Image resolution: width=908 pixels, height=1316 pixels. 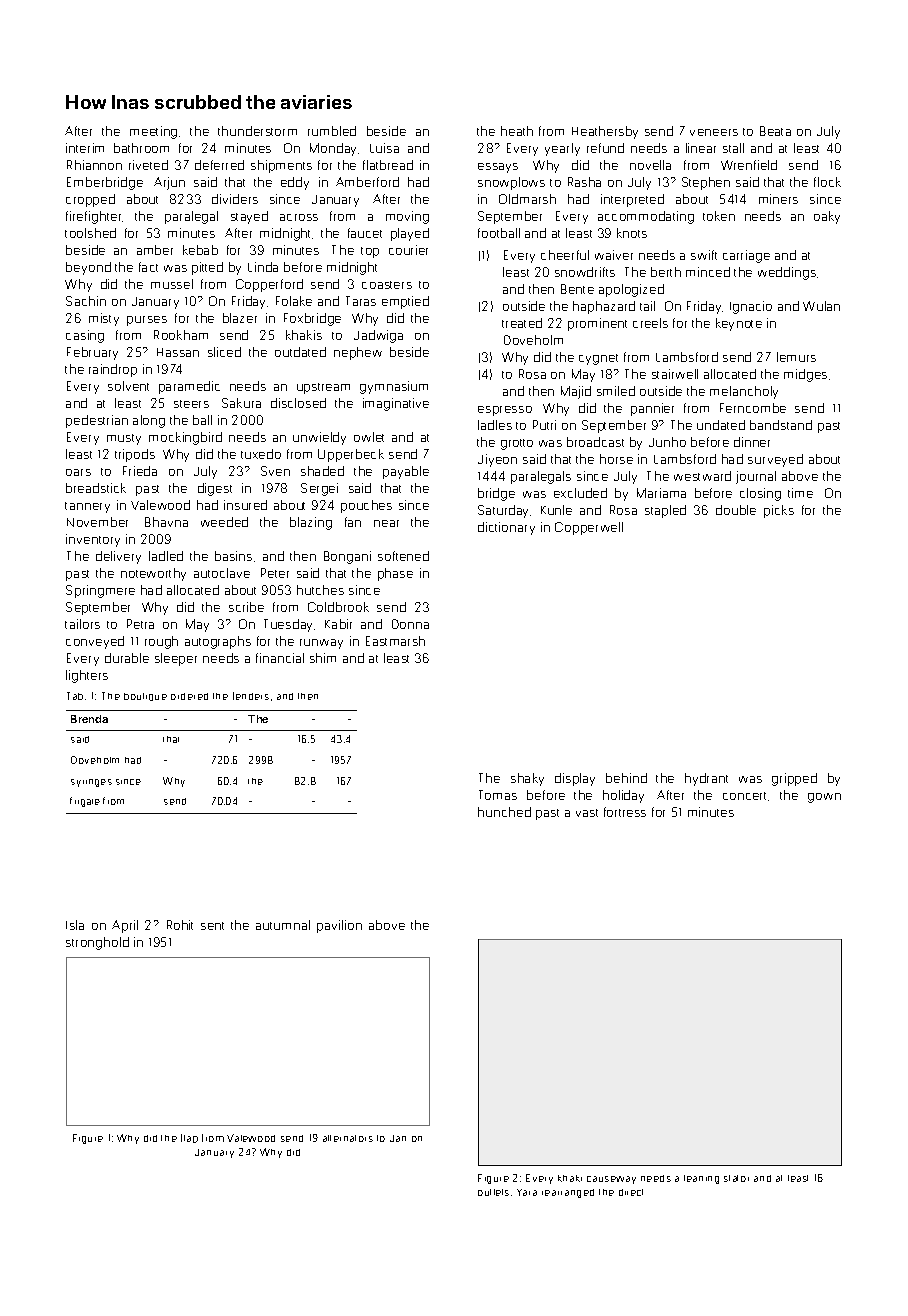 I want to click on refund, so click(x=605, y=148).
